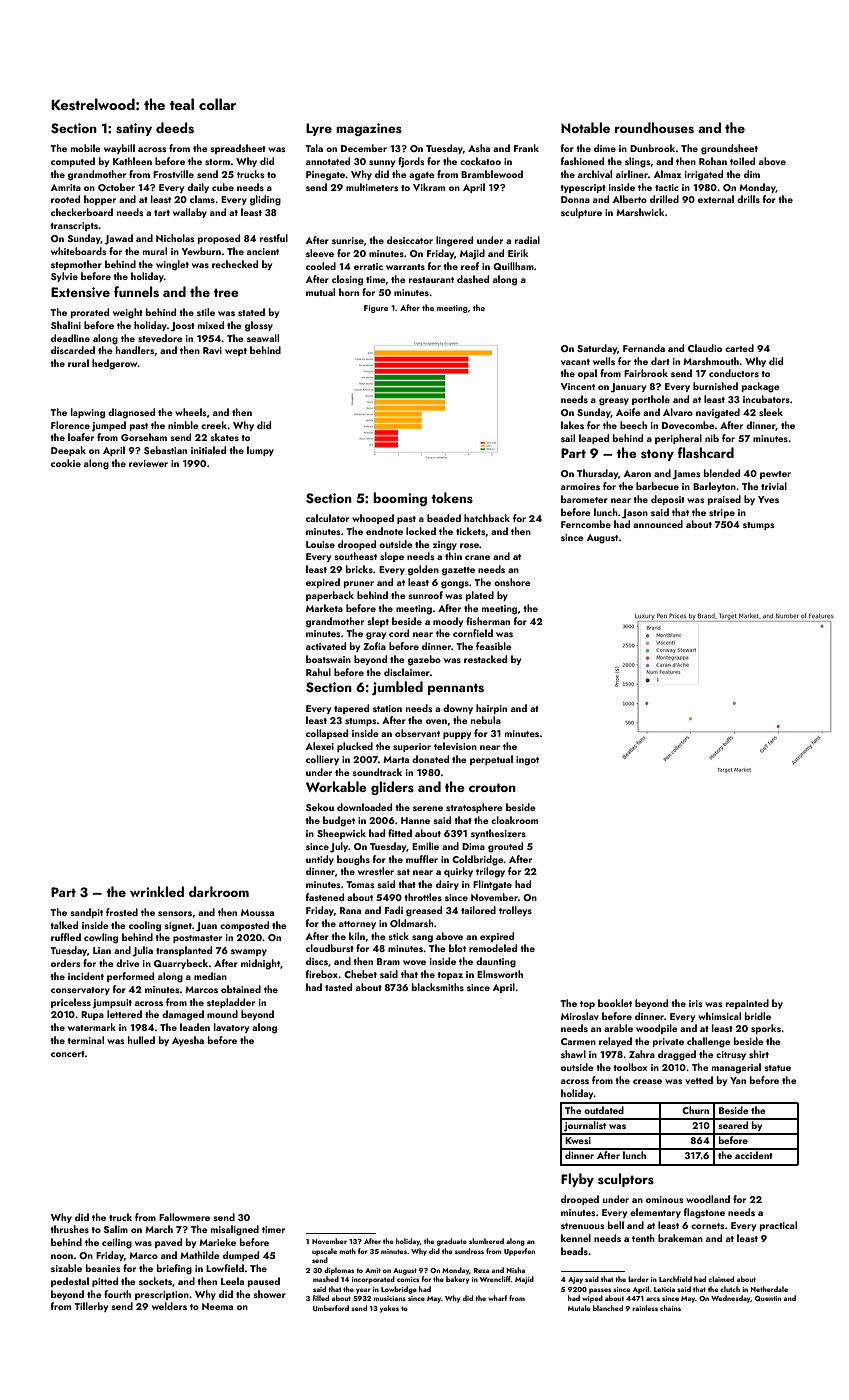 The image size is (849, 1400). What do you see at coordinates (157, 891) in the page?
I see `wrinkled` at bounding box center [157, 891].
